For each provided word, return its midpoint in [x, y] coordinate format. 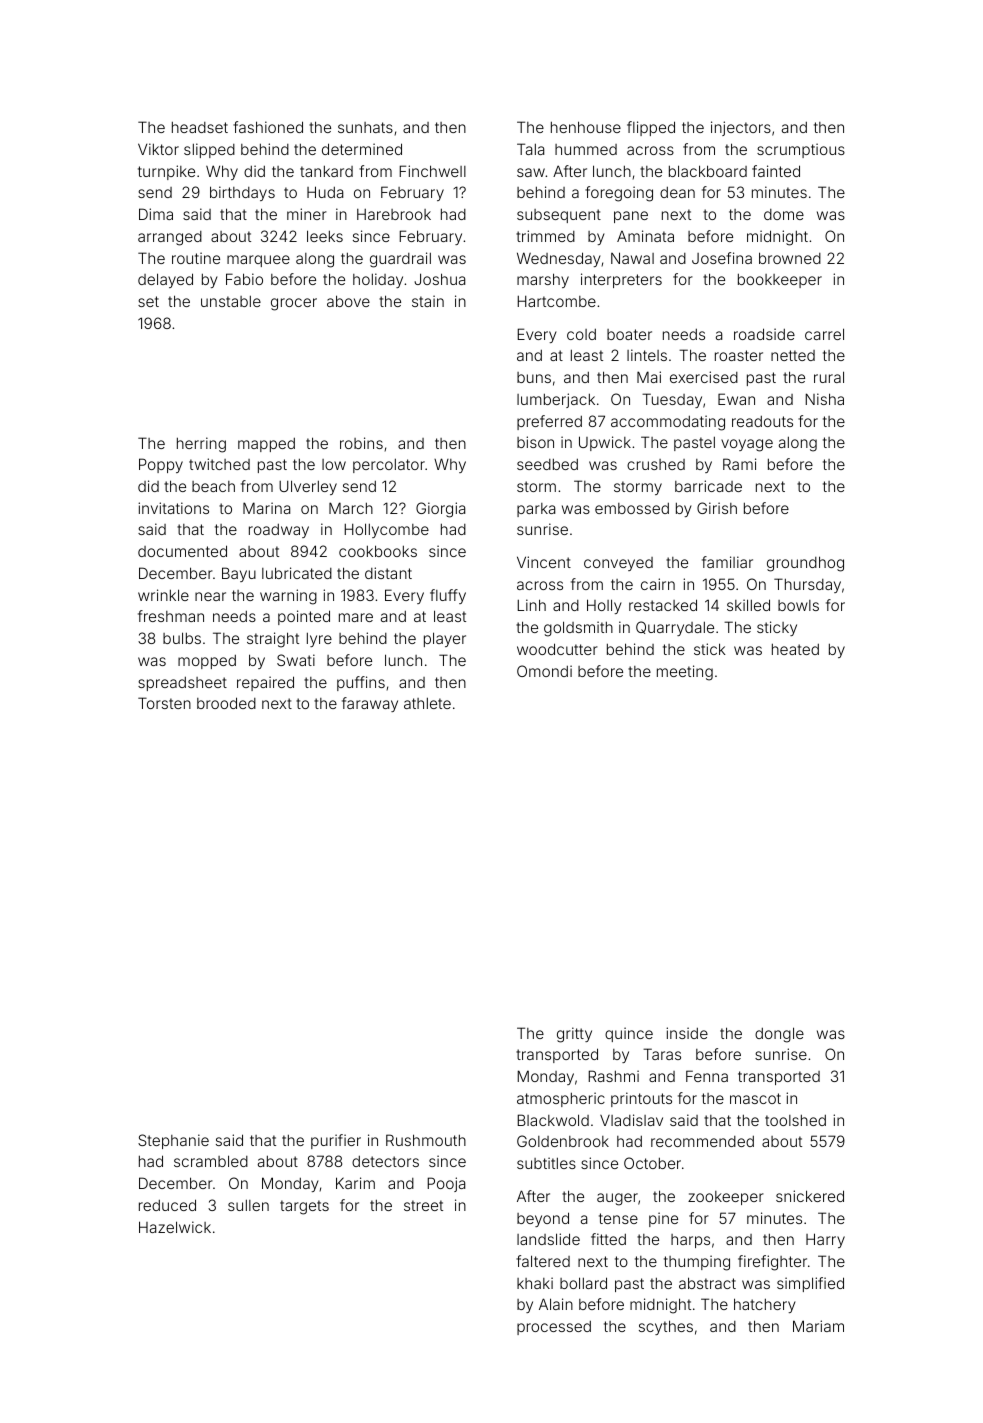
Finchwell [432, 171]
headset [200, 127]
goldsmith [578, 629]
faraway [370, 704]
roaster [739, 355]
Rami [739, 464]
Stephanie [173, 1141]
